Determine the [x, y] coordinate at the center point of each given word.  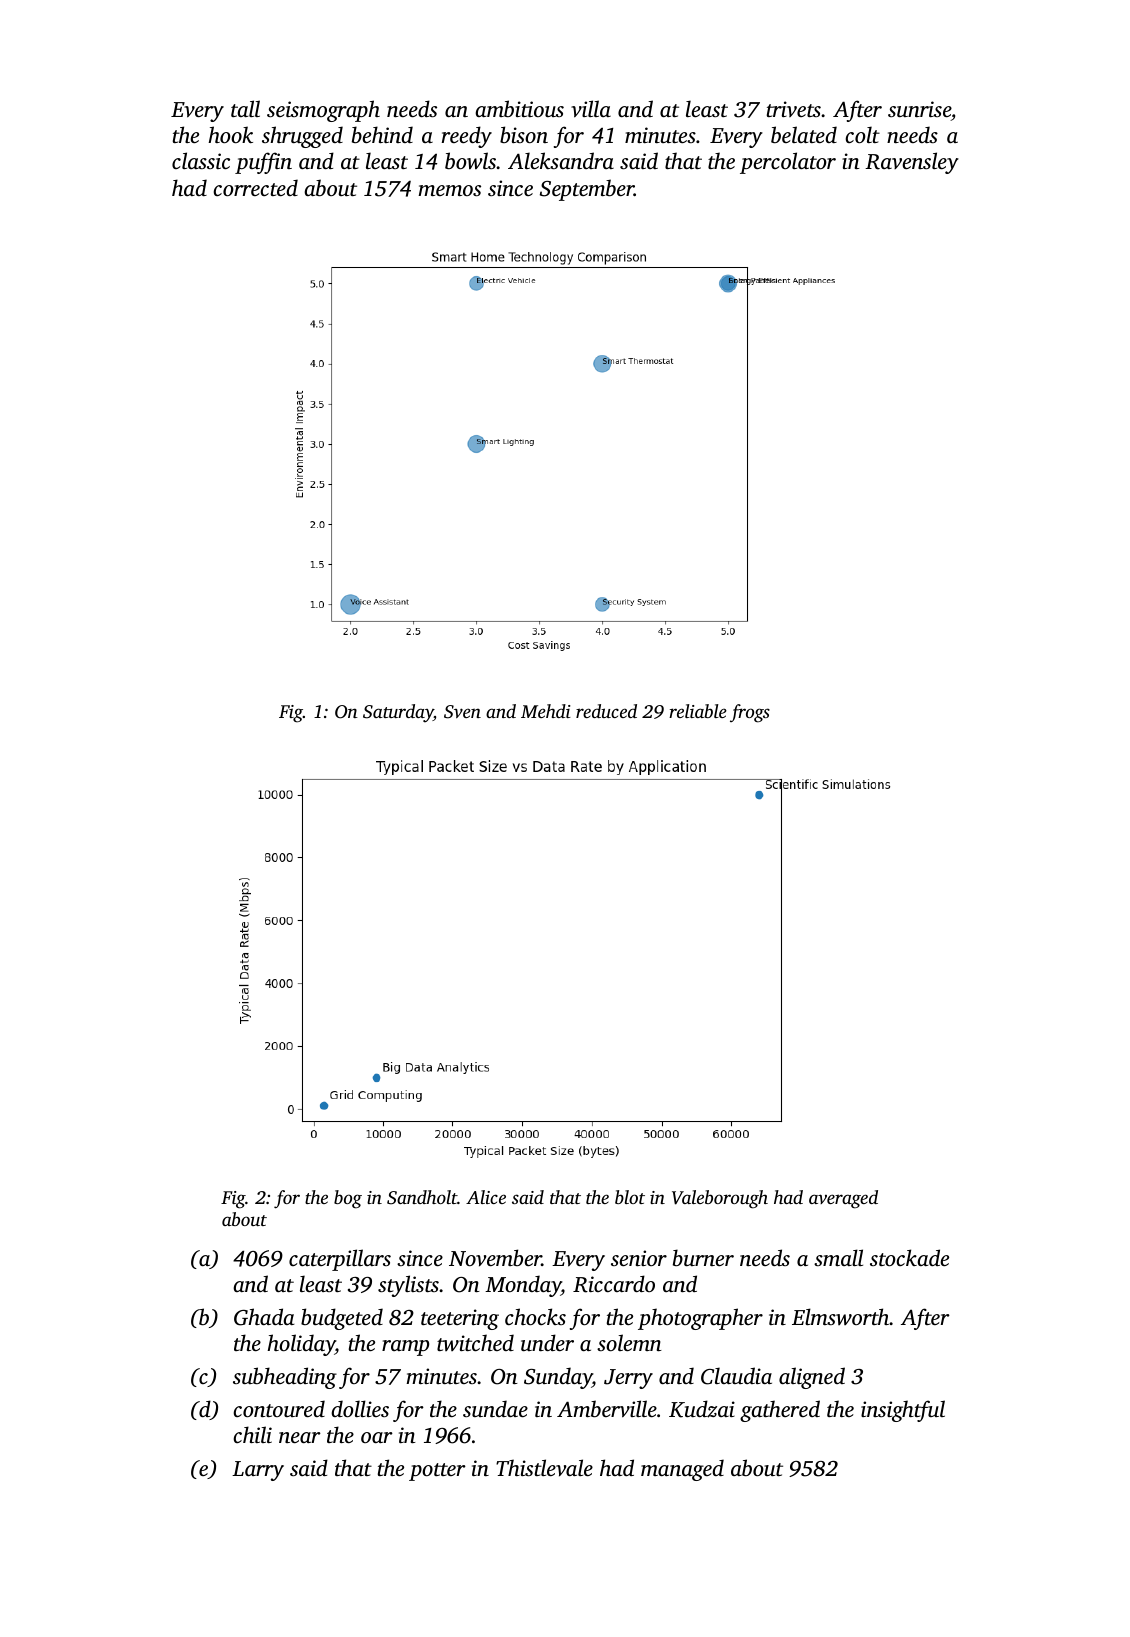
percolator [788, 163]
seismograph [323, 111]
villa [591, 109]
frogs [750, 713]
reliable [698, 711]
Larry [258, 1471]
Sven [462, 712]
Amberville [607, 1409]
